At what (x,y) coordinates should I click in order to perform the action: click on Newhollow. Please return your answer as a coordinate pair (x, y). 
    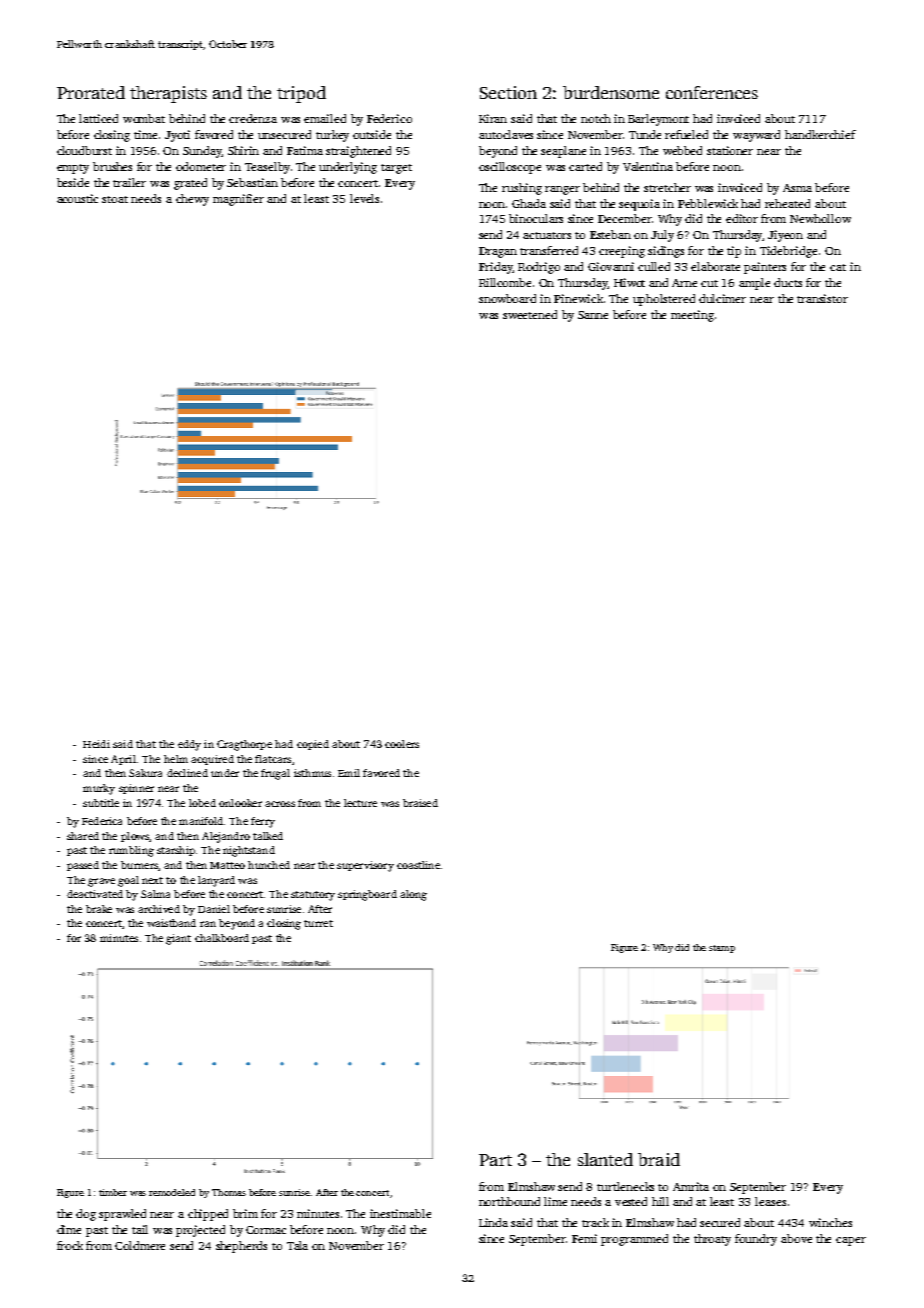
    Looking at the image, I should click on (820, 218).
